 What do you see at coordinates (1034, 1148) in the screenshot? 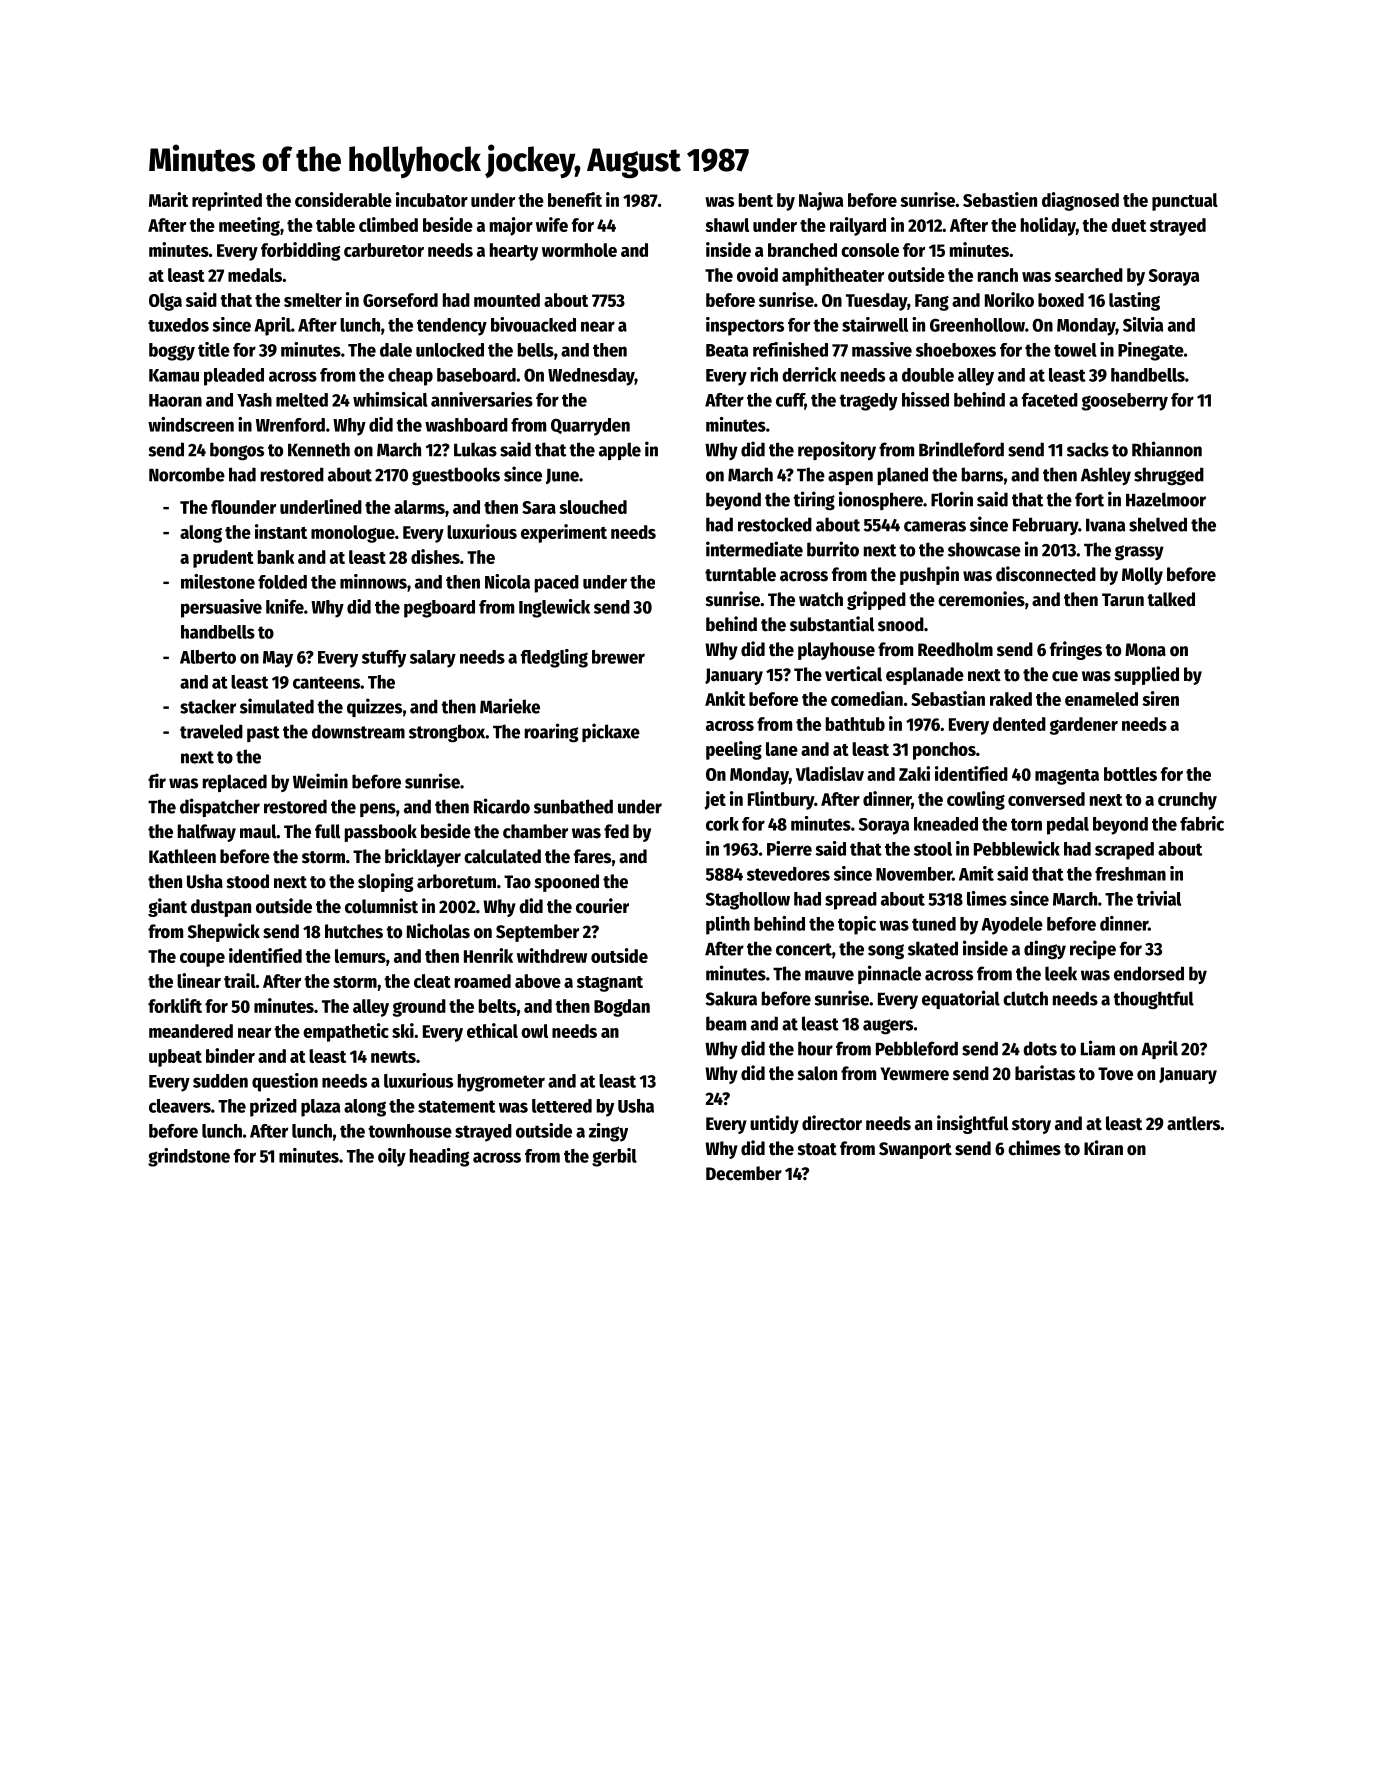
I see `chimes` at bounding box center [1034, 1148].
